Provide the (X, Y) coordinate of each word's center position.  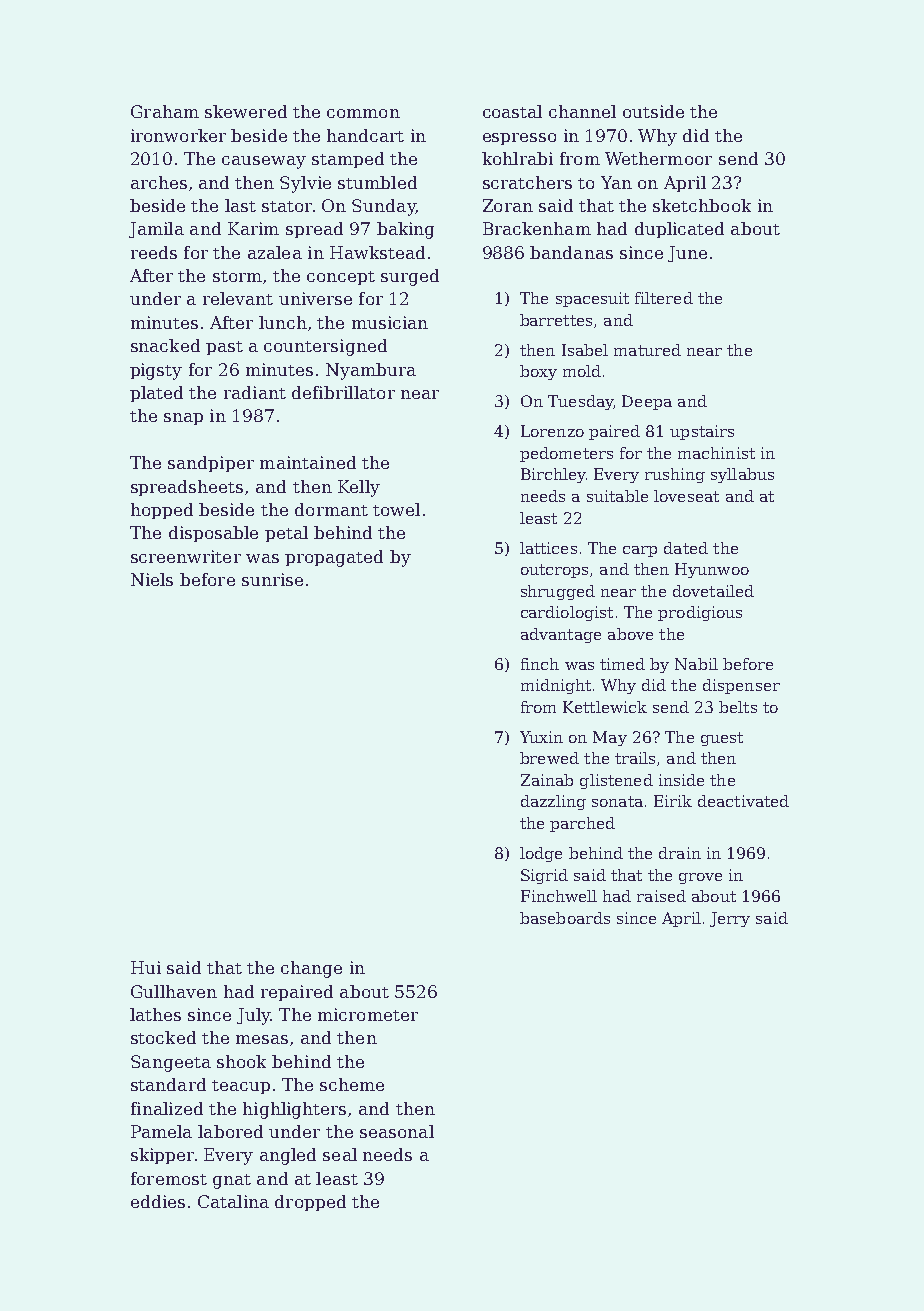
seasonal (397, 1131)
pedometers (566, 454)
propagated (334, 558)
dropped (310, 1203)
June (687, 254)
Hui (146, 967)
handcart (365, 135)
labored (230, 1131)
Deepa (647, 402)
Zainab (547, 780)
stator (287, 206)
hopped (162, 511)
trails (635, 758)
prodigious (700, 613)
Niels (152, 579)
